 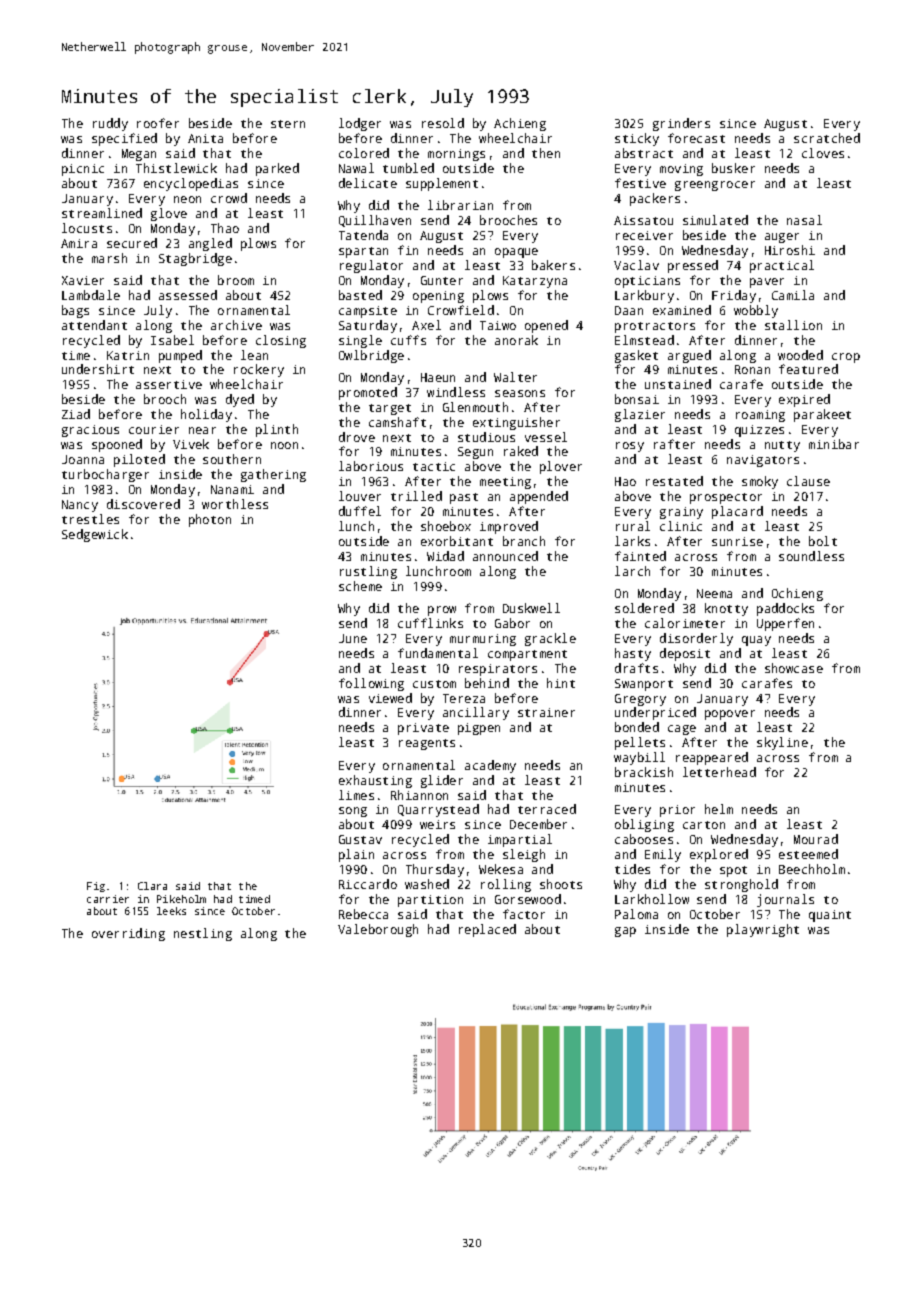 What do you see at coordinates (110, 124) in the screenshot?
I see `ruddy` at bounding box center [110, 124].
